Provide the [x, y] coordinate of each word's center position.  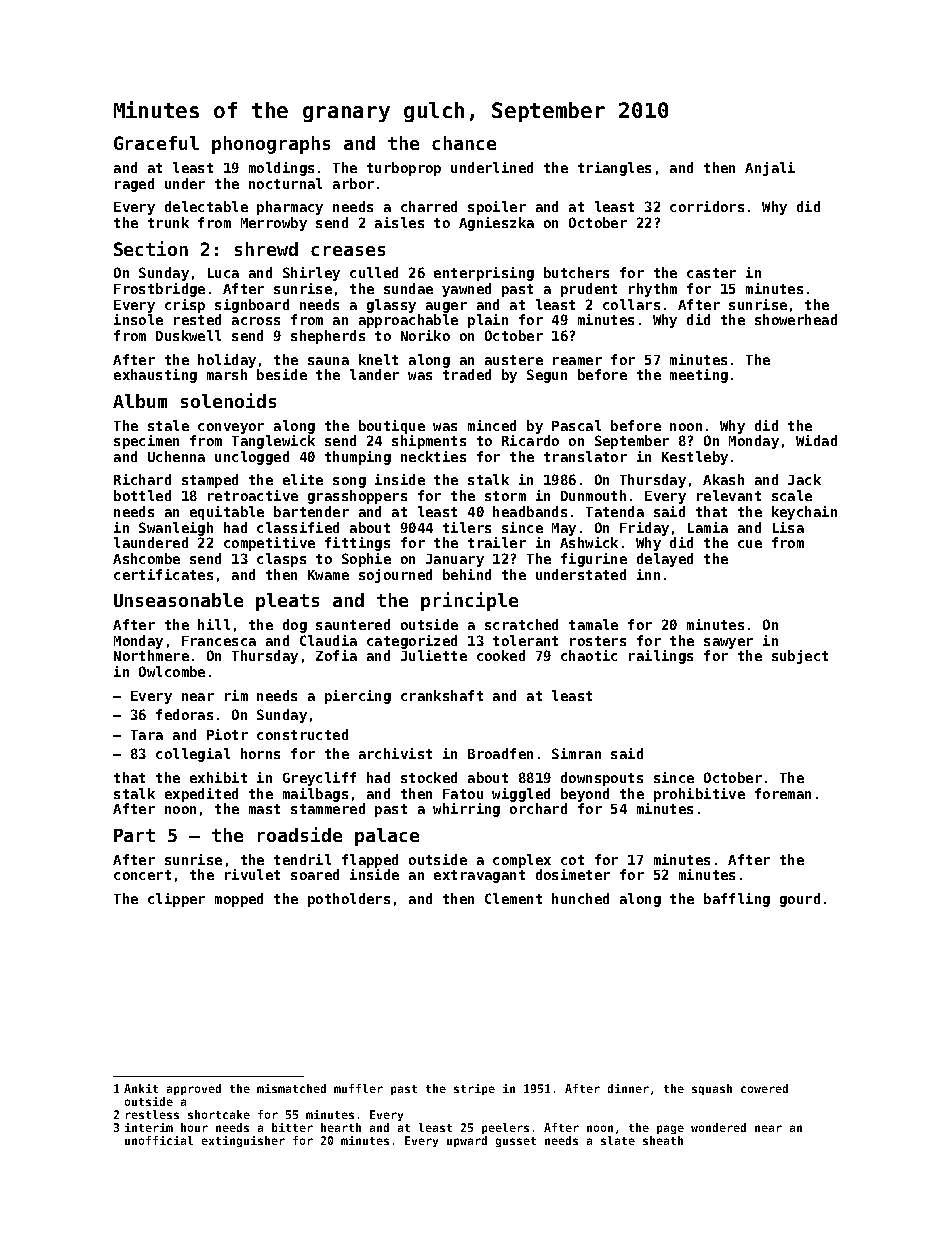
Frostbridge [159, 290]
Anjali [770, 169]
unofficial [159, 1140]
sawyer [728, 643]
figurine [594, 560]
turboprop [404, 169]
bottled [142, 495]
